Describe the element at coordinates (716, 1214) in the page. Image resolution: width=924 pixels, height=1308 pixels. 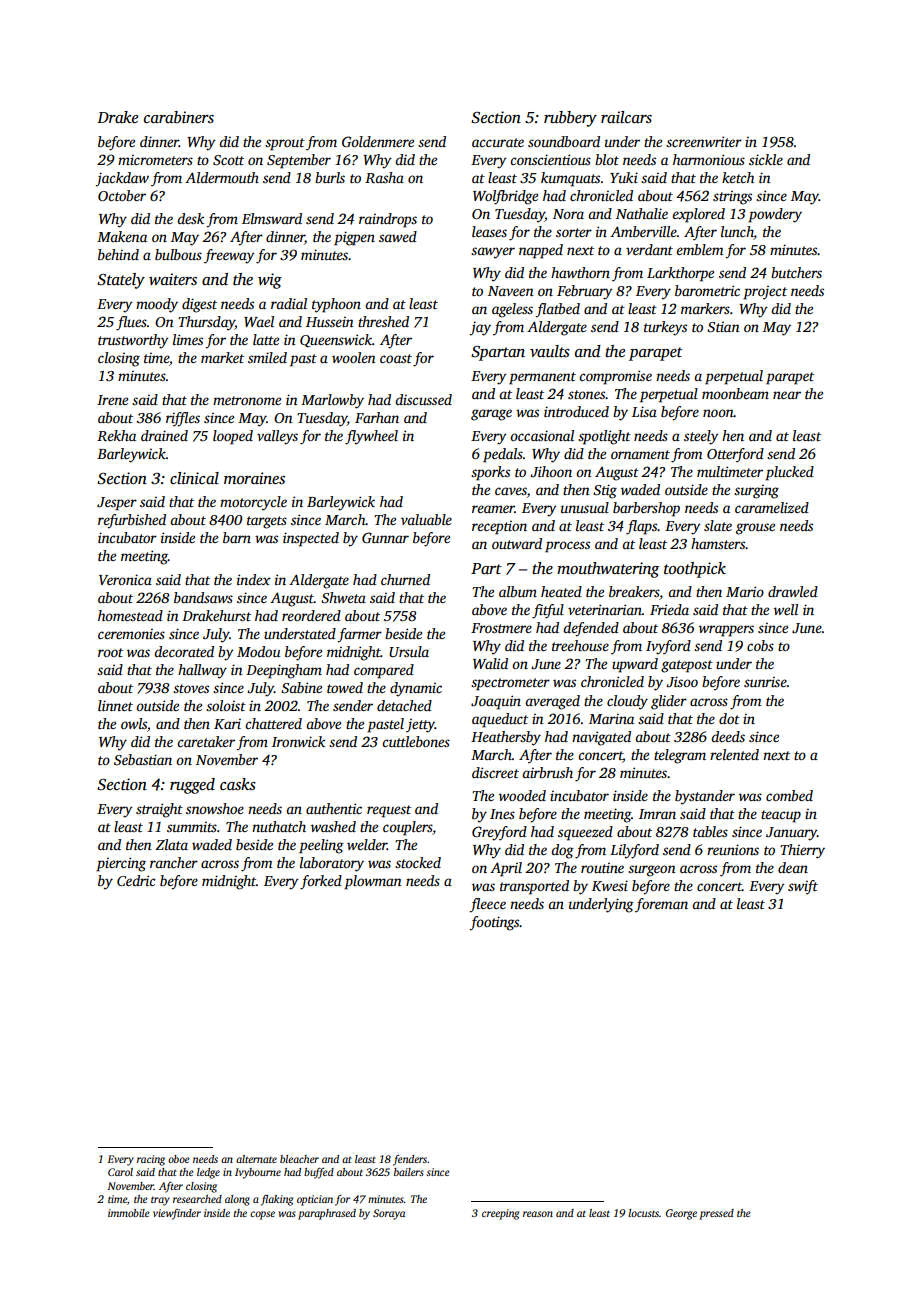
I see `pressed` at that location.
